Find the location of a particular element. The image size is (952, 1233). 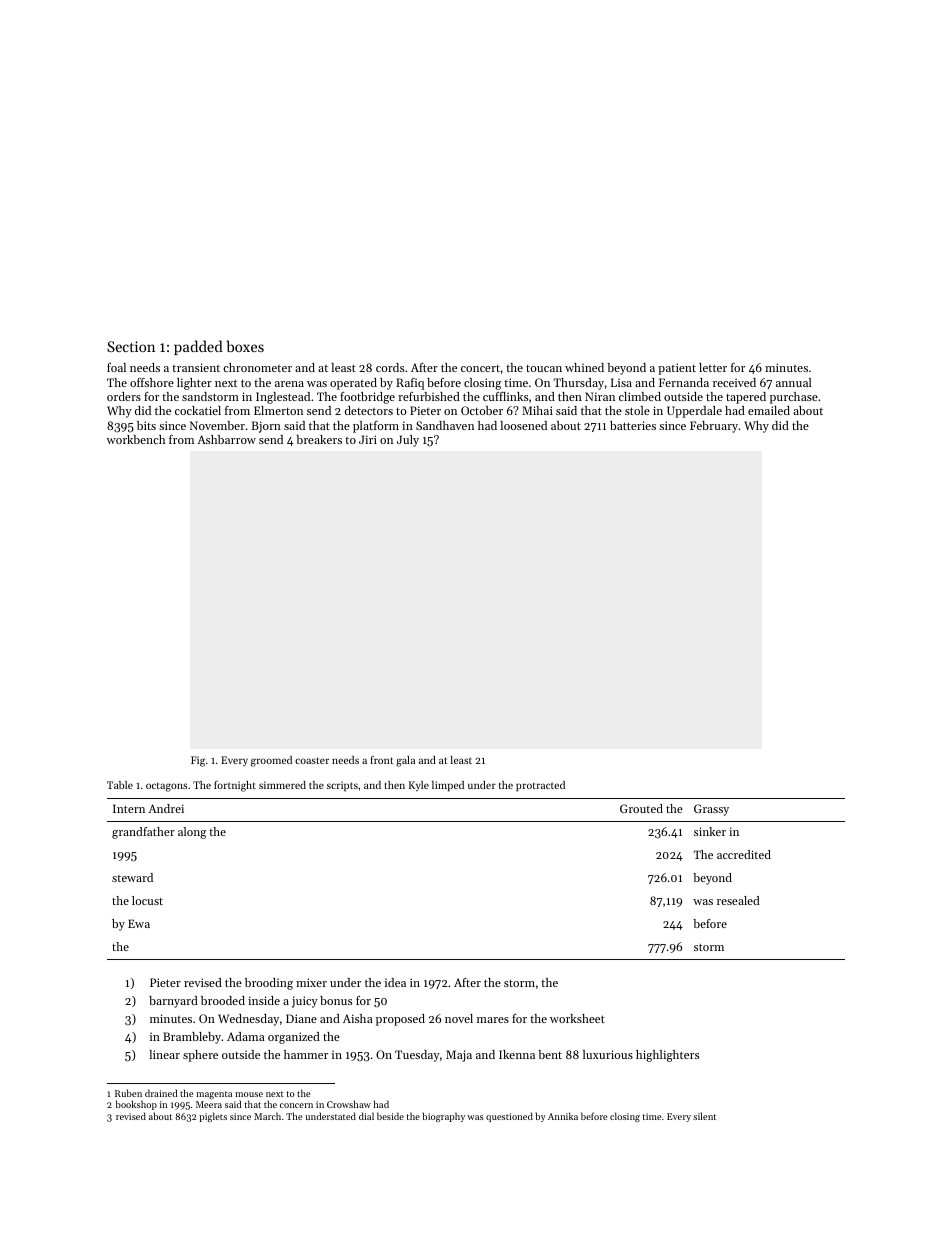

resealed is located at coordinates (738, 900).
